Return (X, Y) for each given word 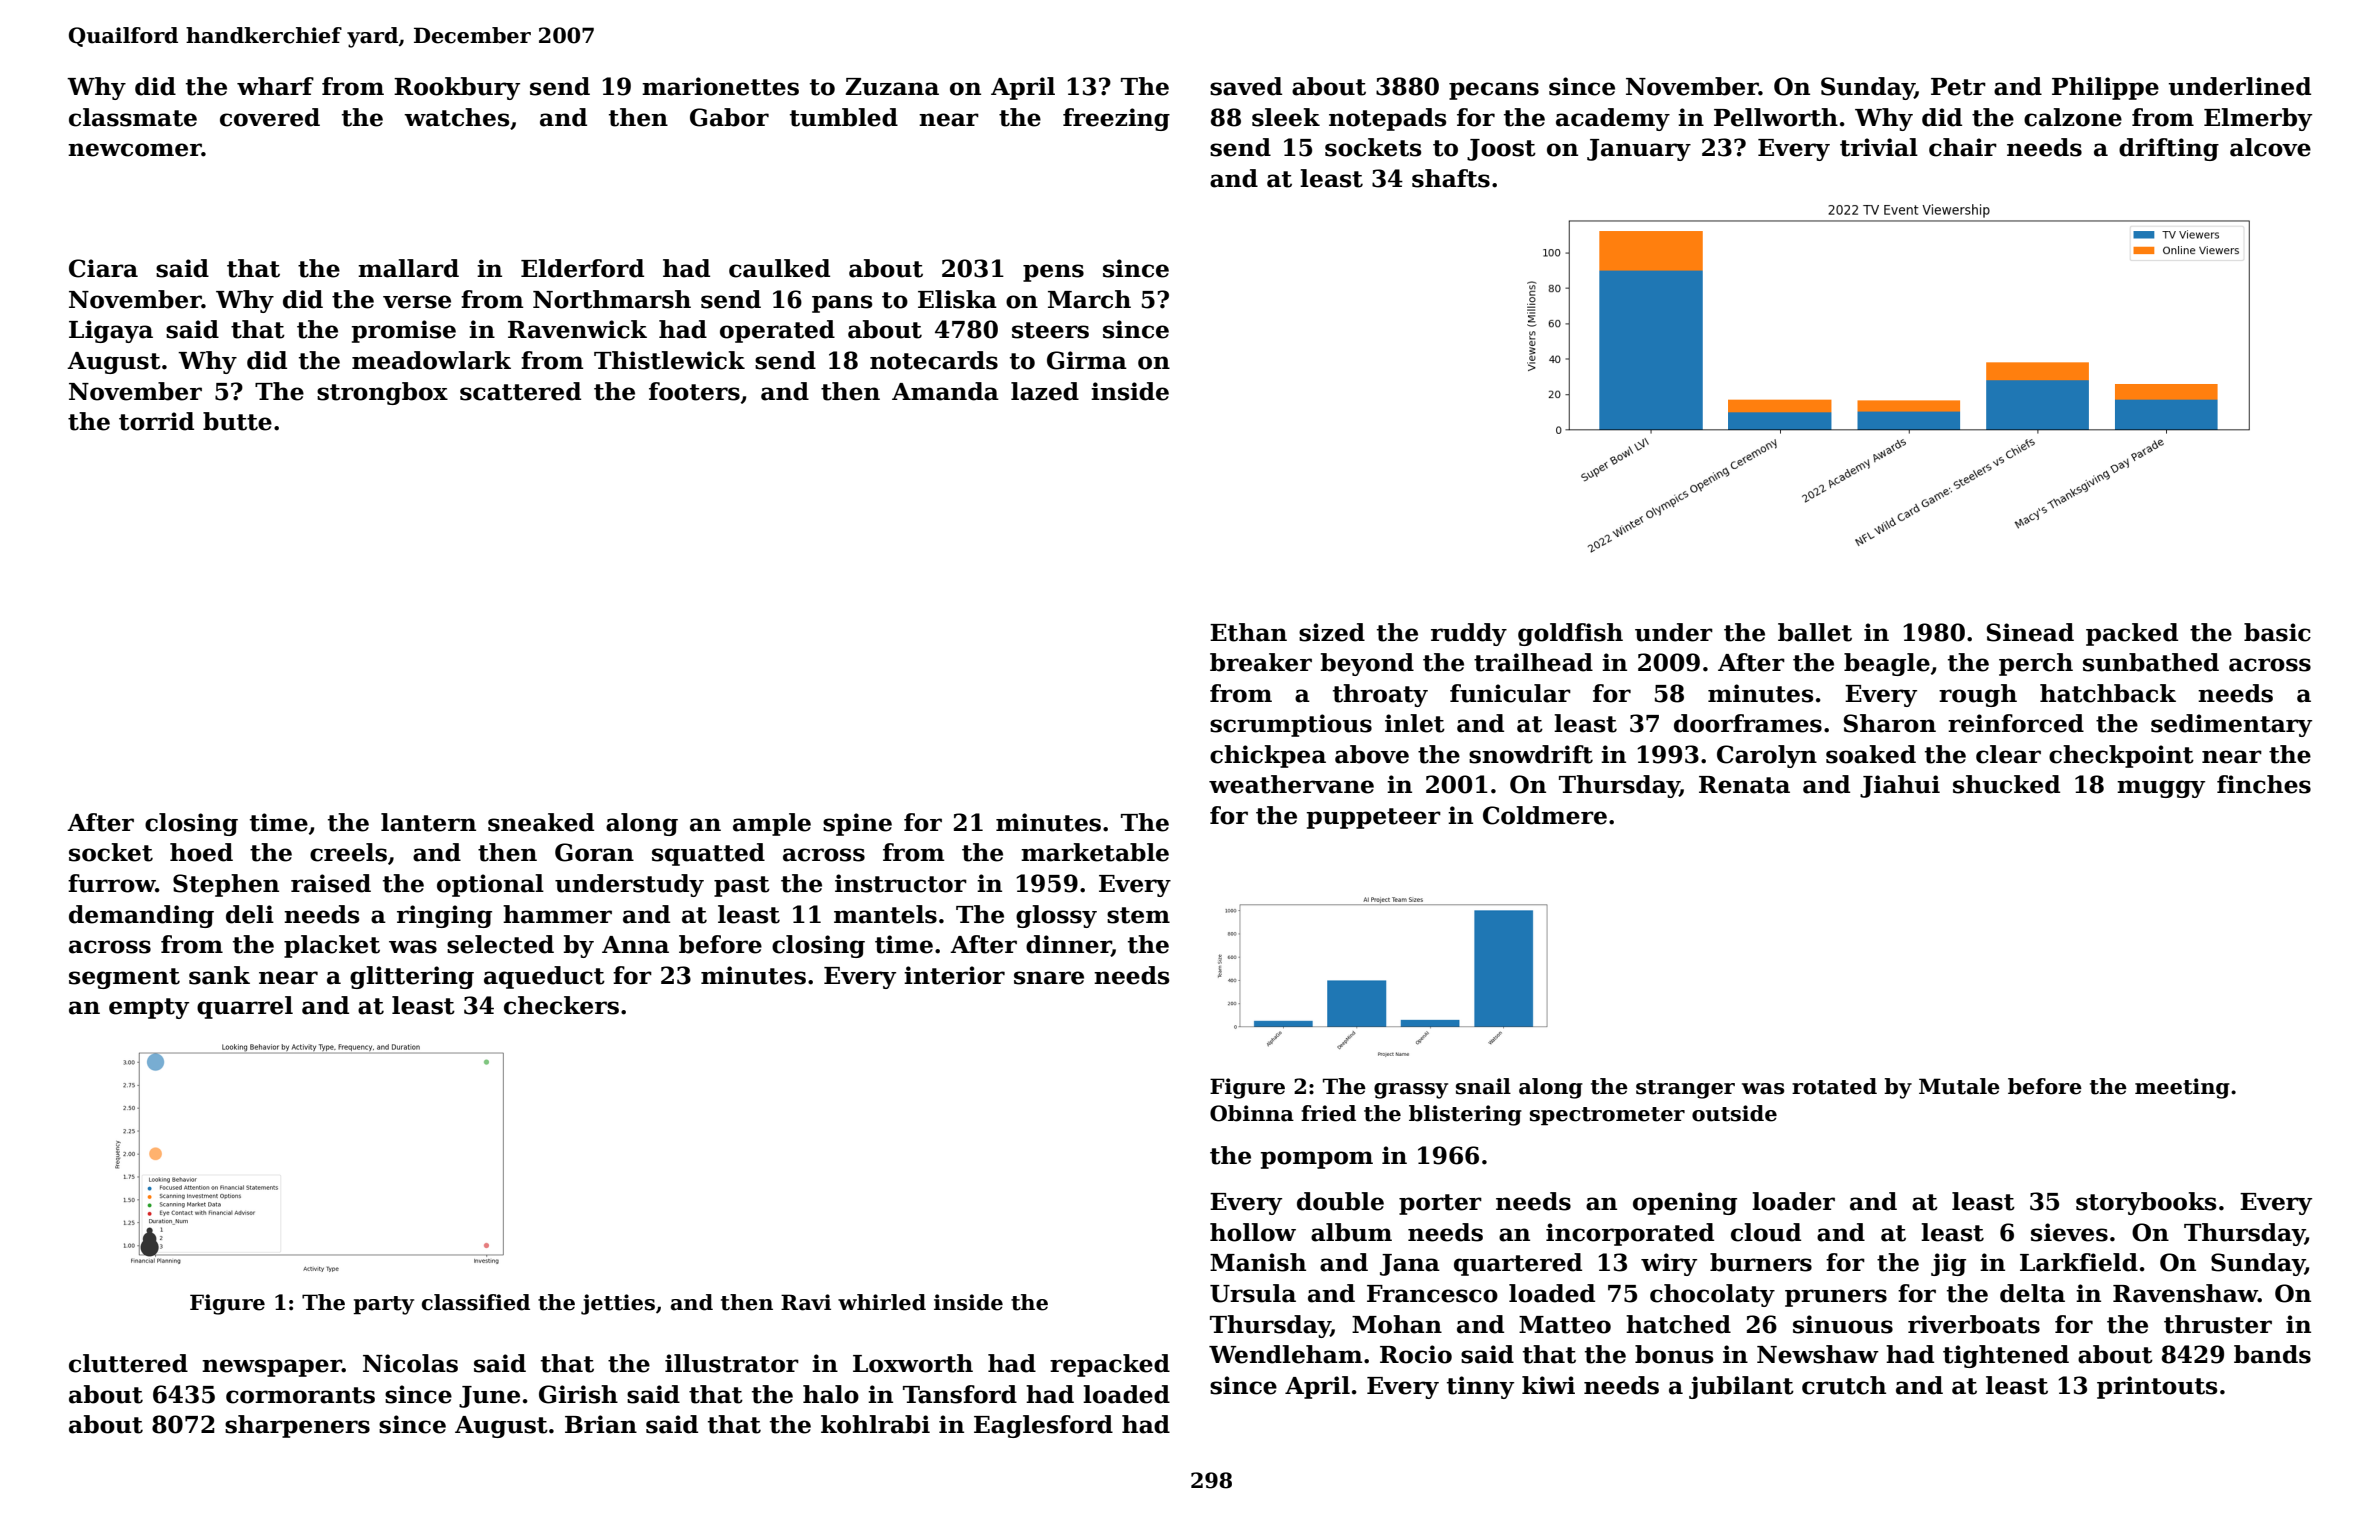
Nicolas (410, 1363)
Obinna (1252, 1113)
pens (1053, 273)
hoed (201, 852)
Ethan (1248, 632)
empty (149, 1008)
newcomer (135, 150)
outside (1734, 1113)
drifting (2169, 149)
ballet (1815, 632)
